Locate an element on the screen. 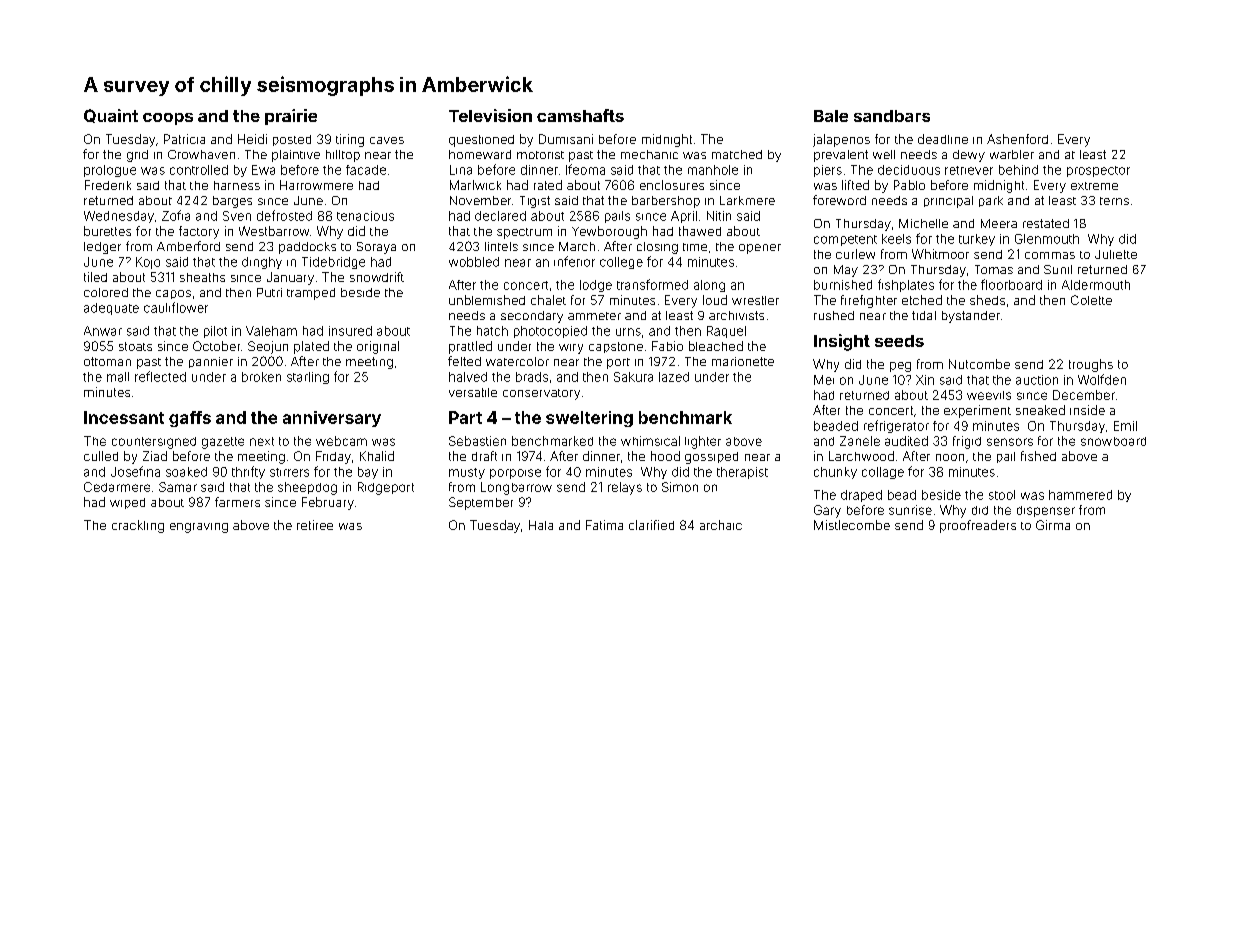 Image resolution: width=1233 pixels, height=952 pixels. proofreaders is located at coordinates (978, 526).
